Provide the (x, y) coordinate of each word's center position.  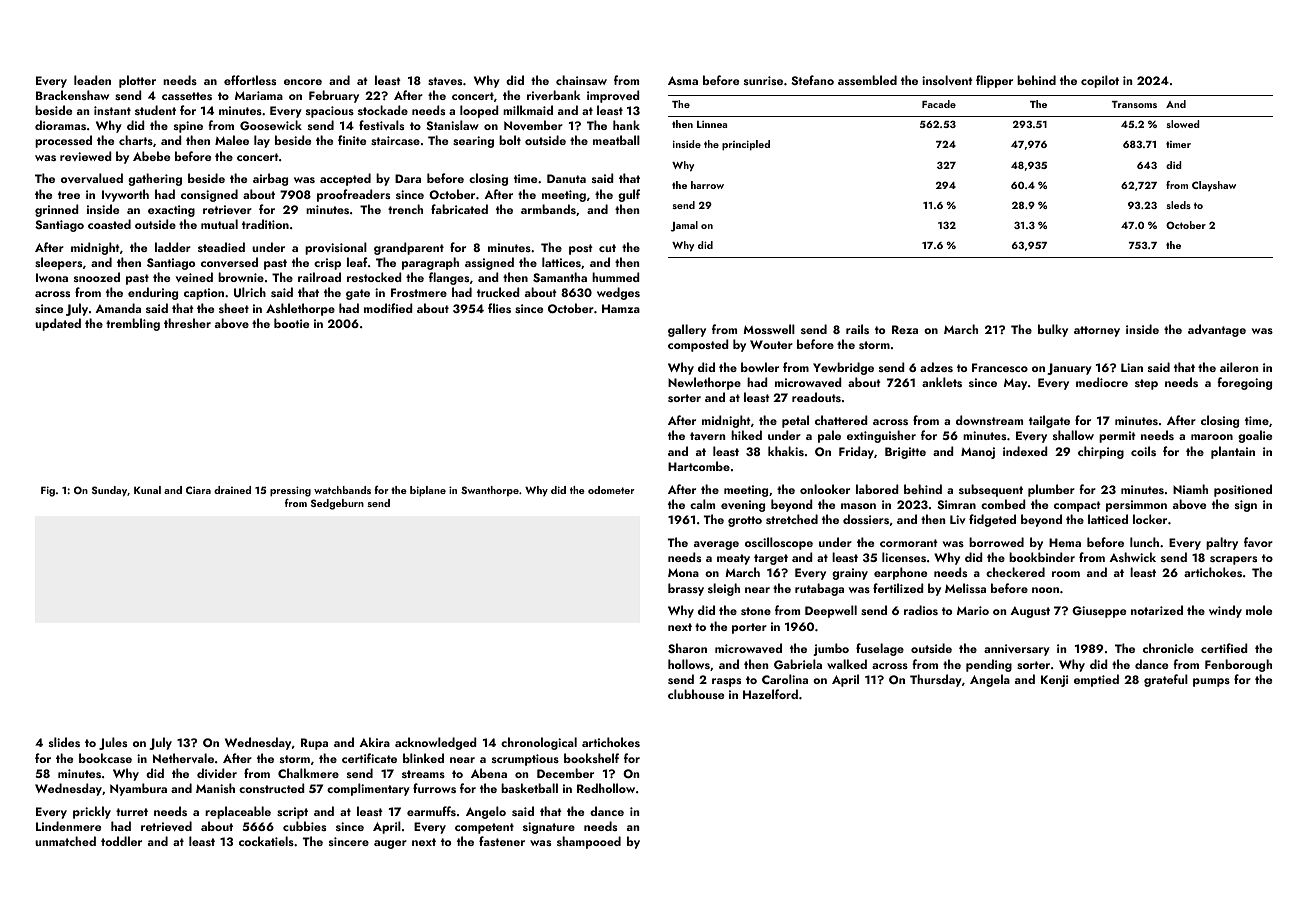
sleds (1179, 205)
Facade (939, 104)
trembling (133, 324)
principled (746, 145)
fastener (502, 841)
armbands (548, 209)
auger (390, 844)
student (155, 110)
